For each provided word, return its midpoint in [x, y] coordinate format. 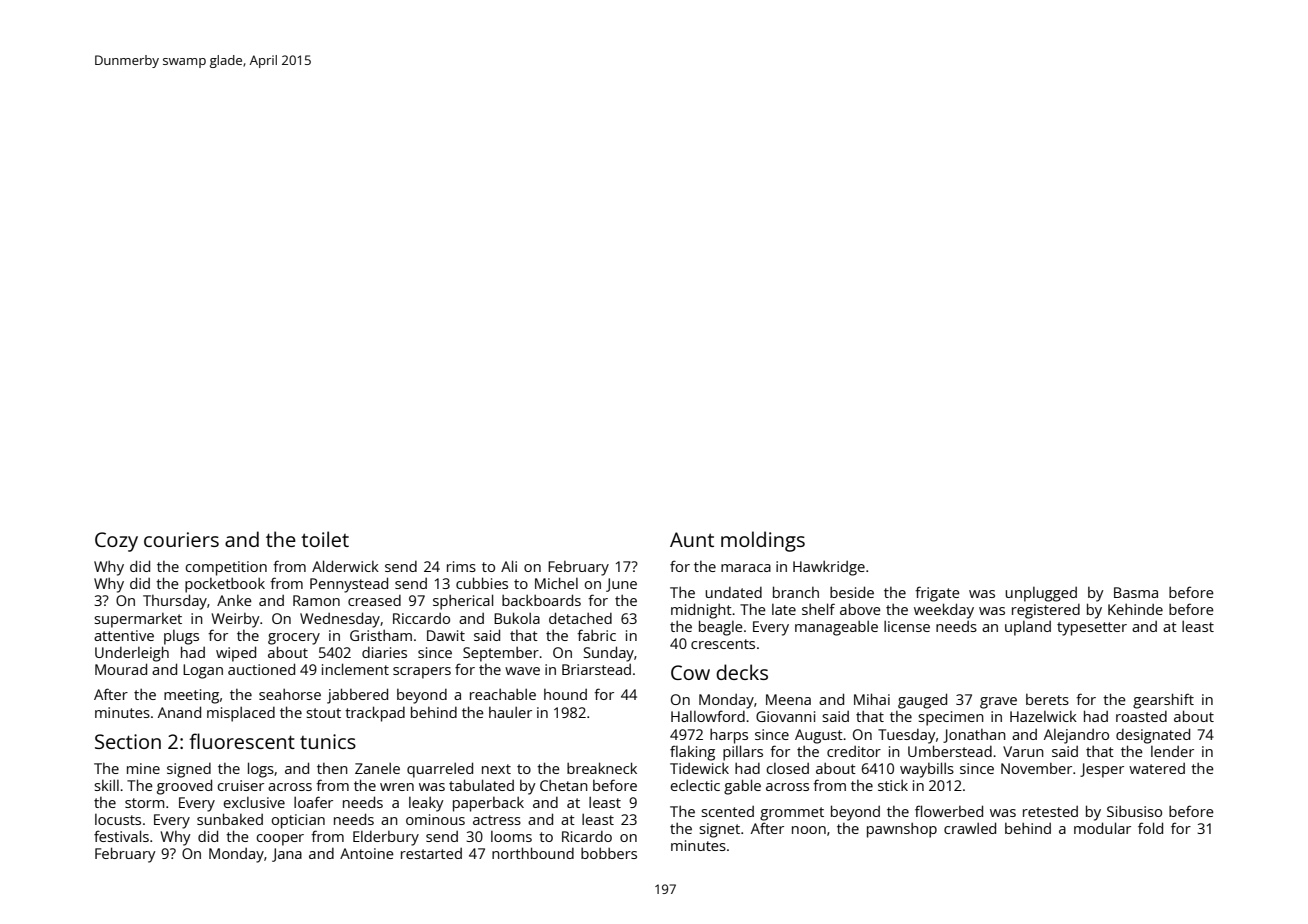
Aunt [692, 539]
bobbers [609, 853]
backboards [541, 600]
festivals [121, 836]
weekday [944, 611]
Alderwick [345, 566]
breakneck [602, 768]
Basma [1136, 592]
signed [189, 770]
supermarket [138, 620]
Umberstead [950, 751]
